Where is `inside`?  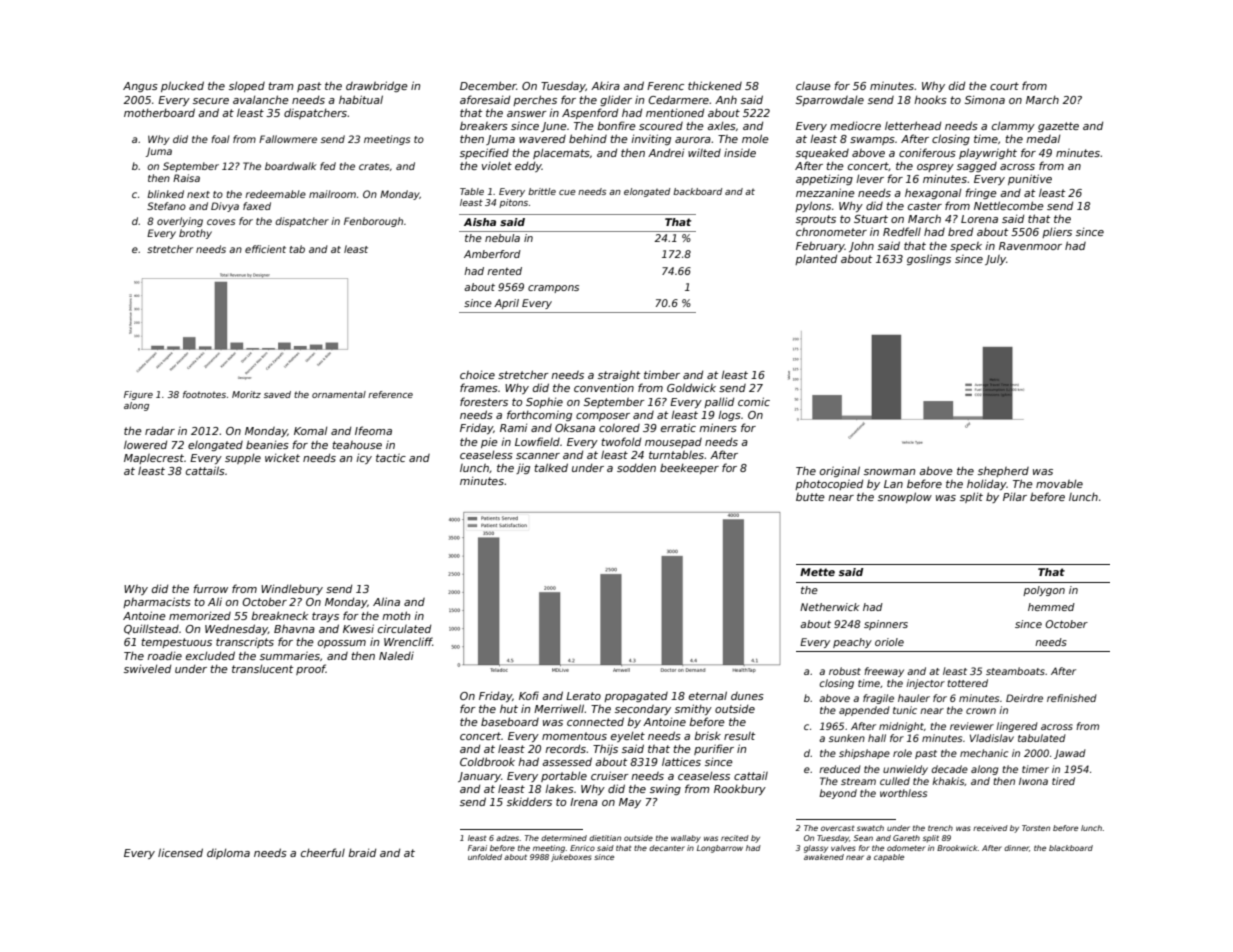
inside is located at coordinates (740, 152).
